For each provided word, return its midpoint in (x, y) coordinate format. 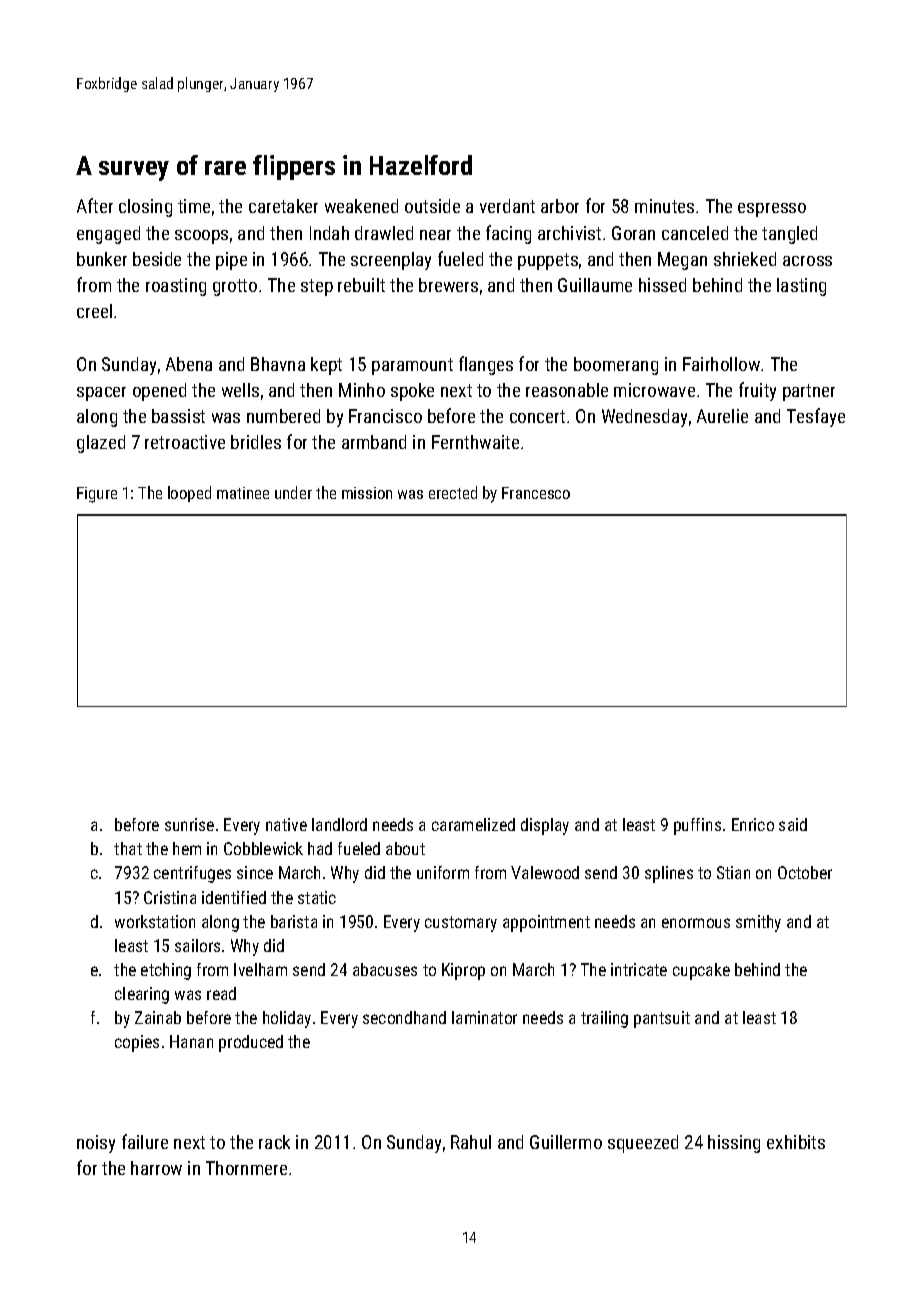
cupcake (701, 971)
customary (461, 924)
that (128, 848)
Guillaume (595, 285)
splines (669, 874)
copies (137, 1043)
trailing (604, 1019)
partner (809, 392)
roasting (176, 287)
